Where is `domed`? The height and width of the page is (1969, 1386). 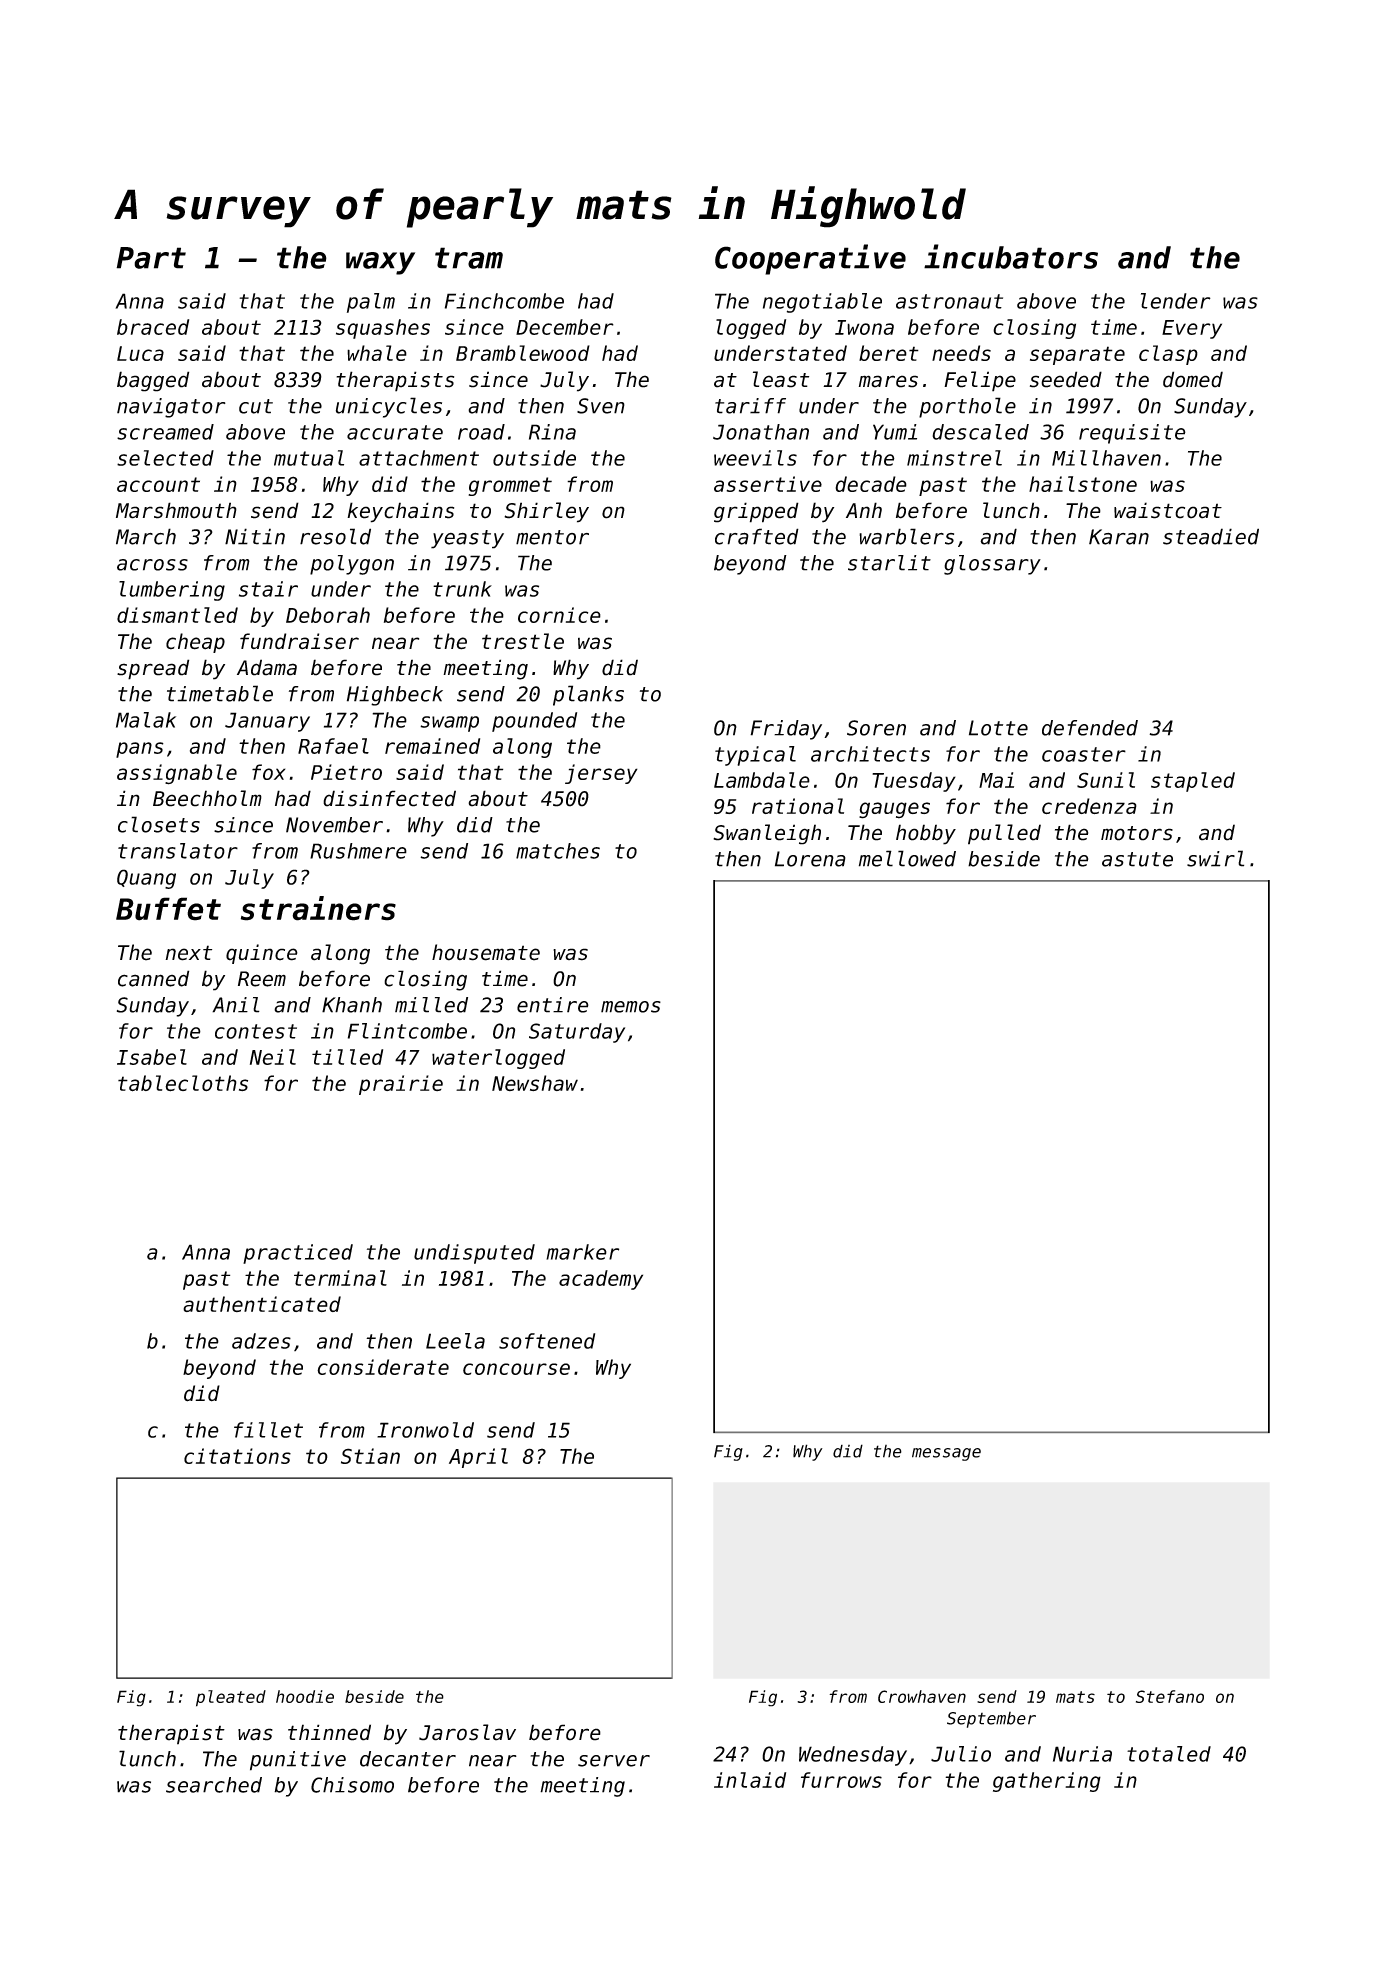 domed is located at coordinates (1193, 379).
